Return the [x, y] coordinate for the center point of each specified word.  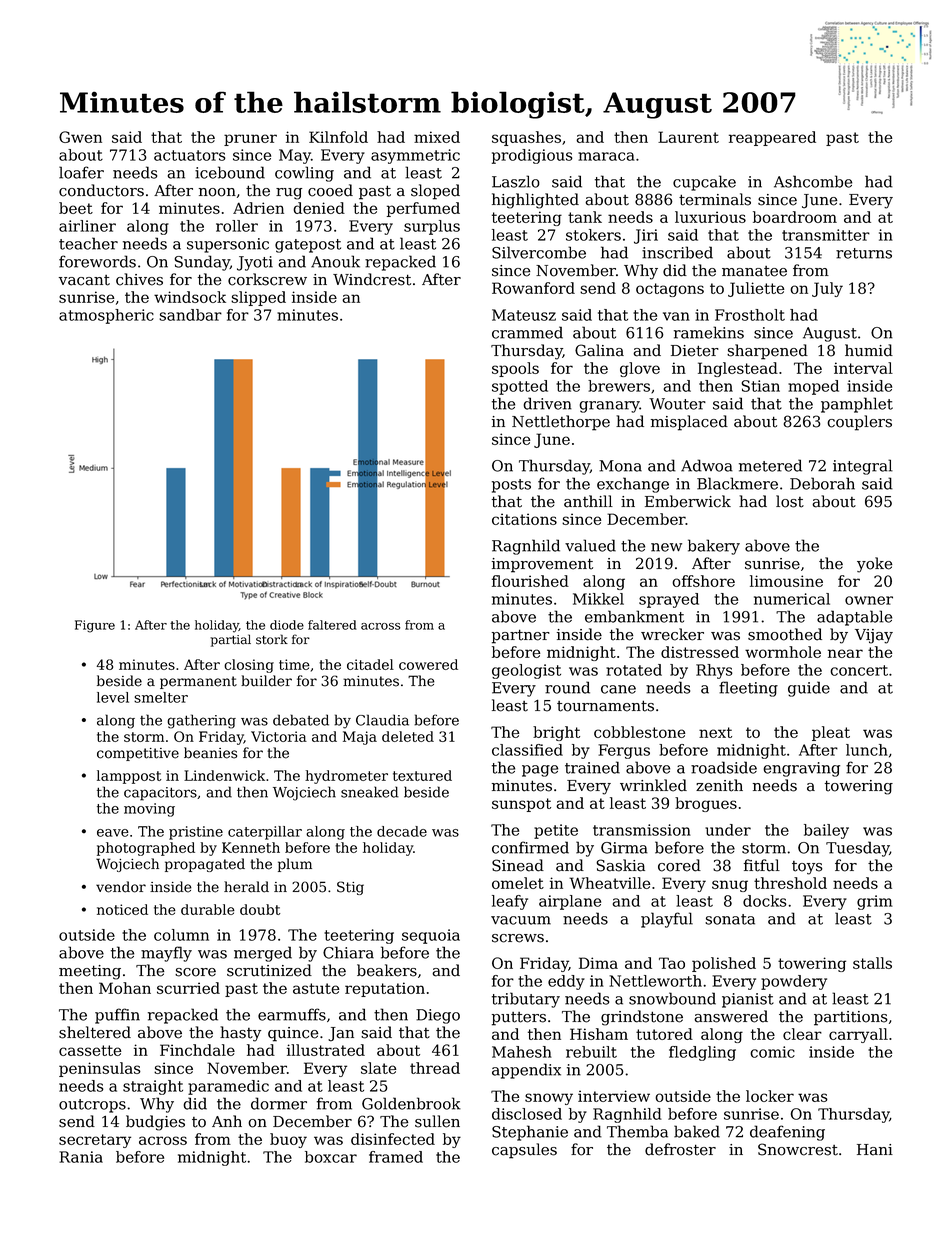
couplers [859, 423]
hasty [240, 1034]
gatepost [308, 246]
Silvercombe [539, 252]
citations [524, 519]
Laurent [688, 137]
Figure [95, 626]
